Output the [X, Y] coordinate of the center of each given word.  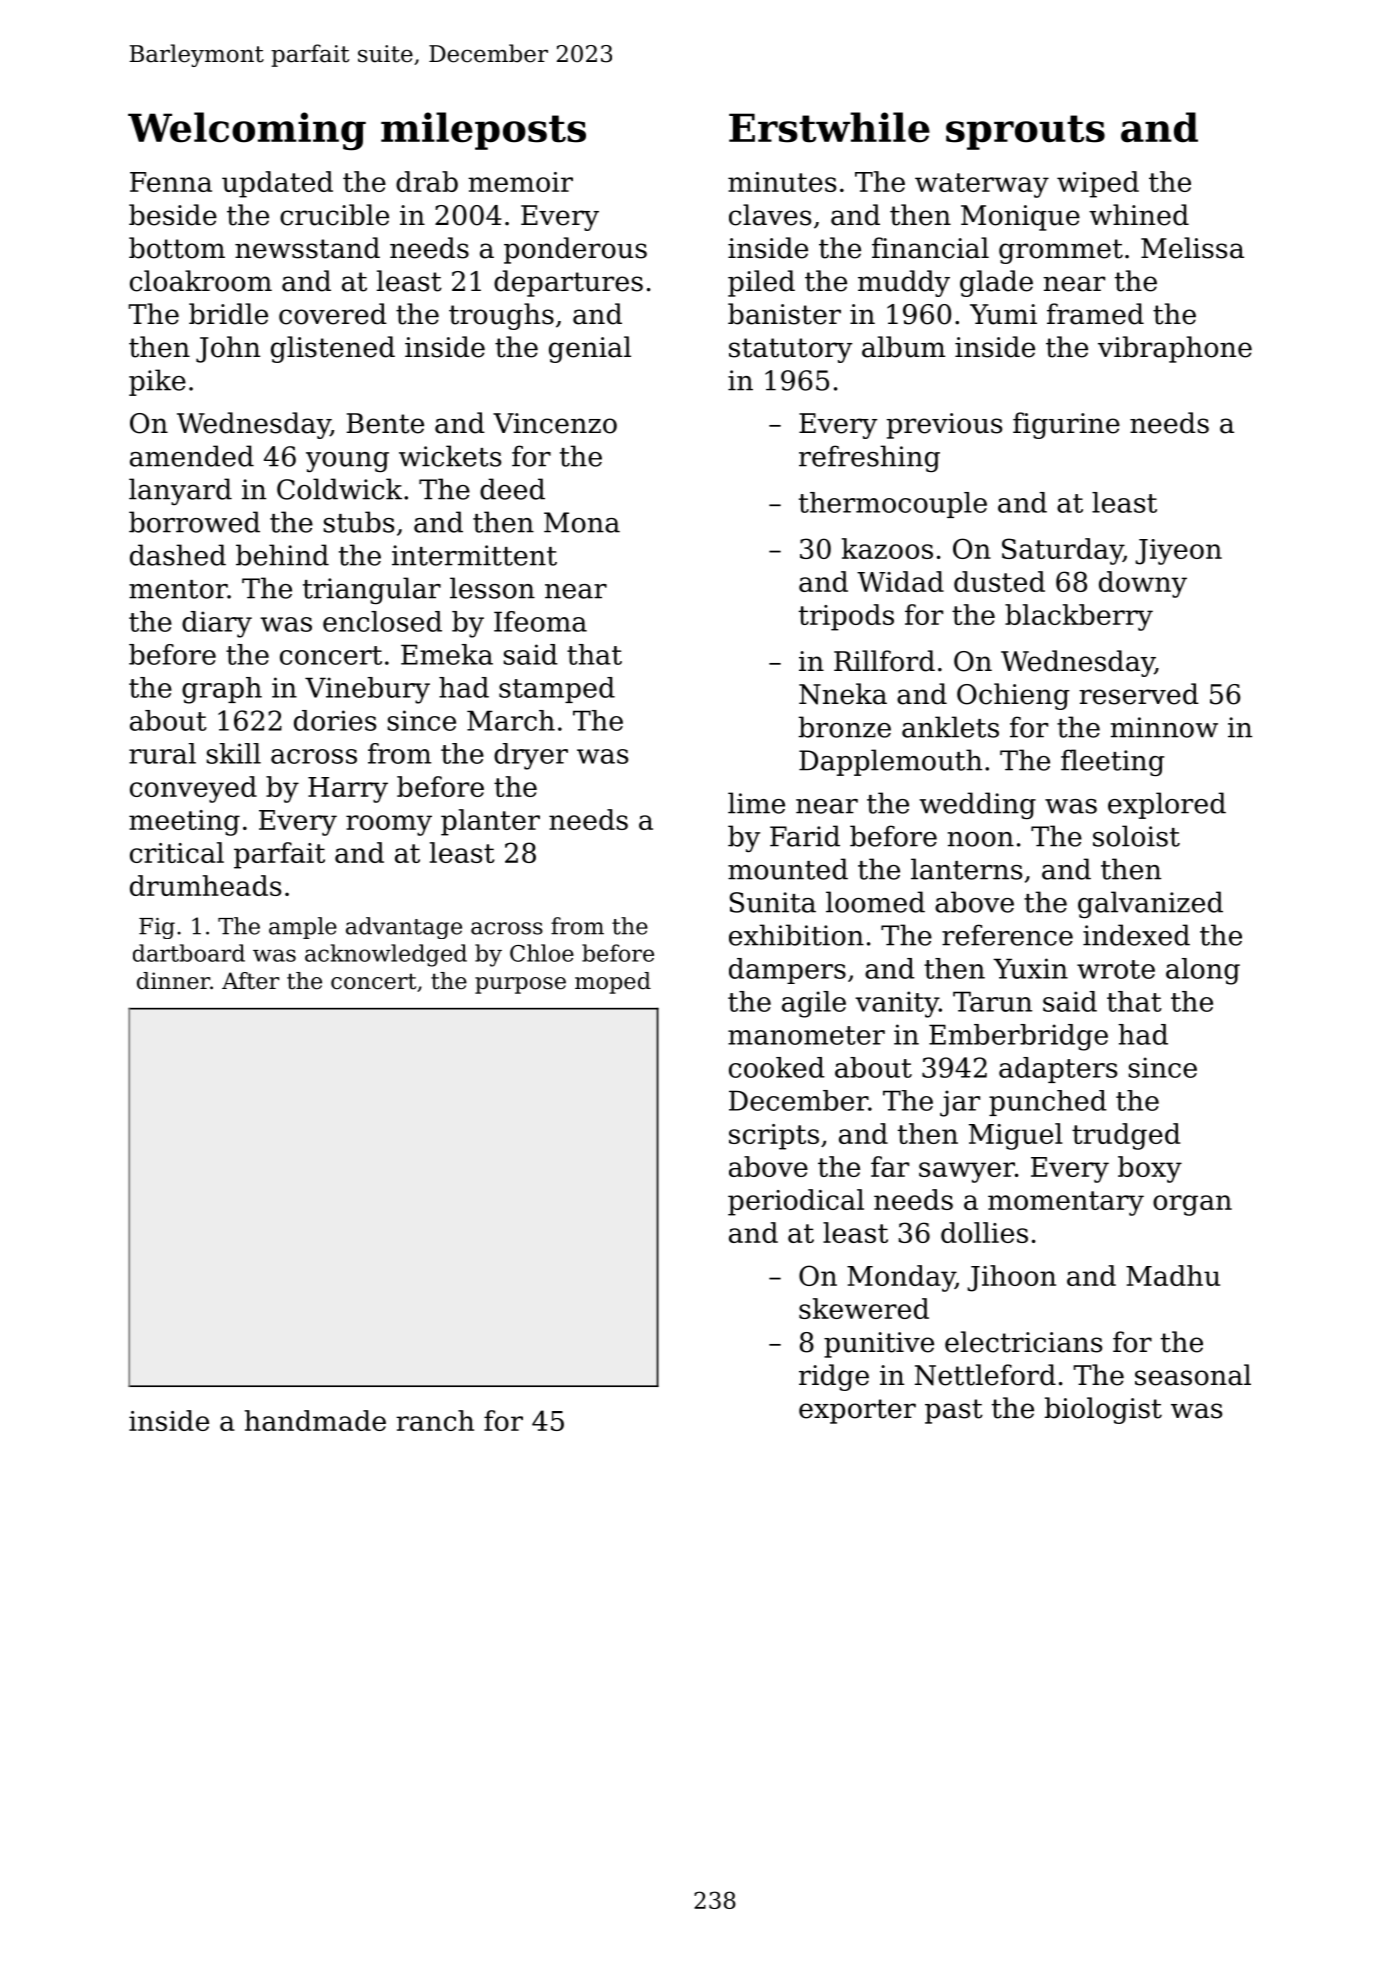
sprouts [1025, 132]
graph [222, 690]
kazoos [887, 548]
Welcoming [247, 131]
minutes [782, 182]
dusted [999, 581]
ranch [435, 1420]
